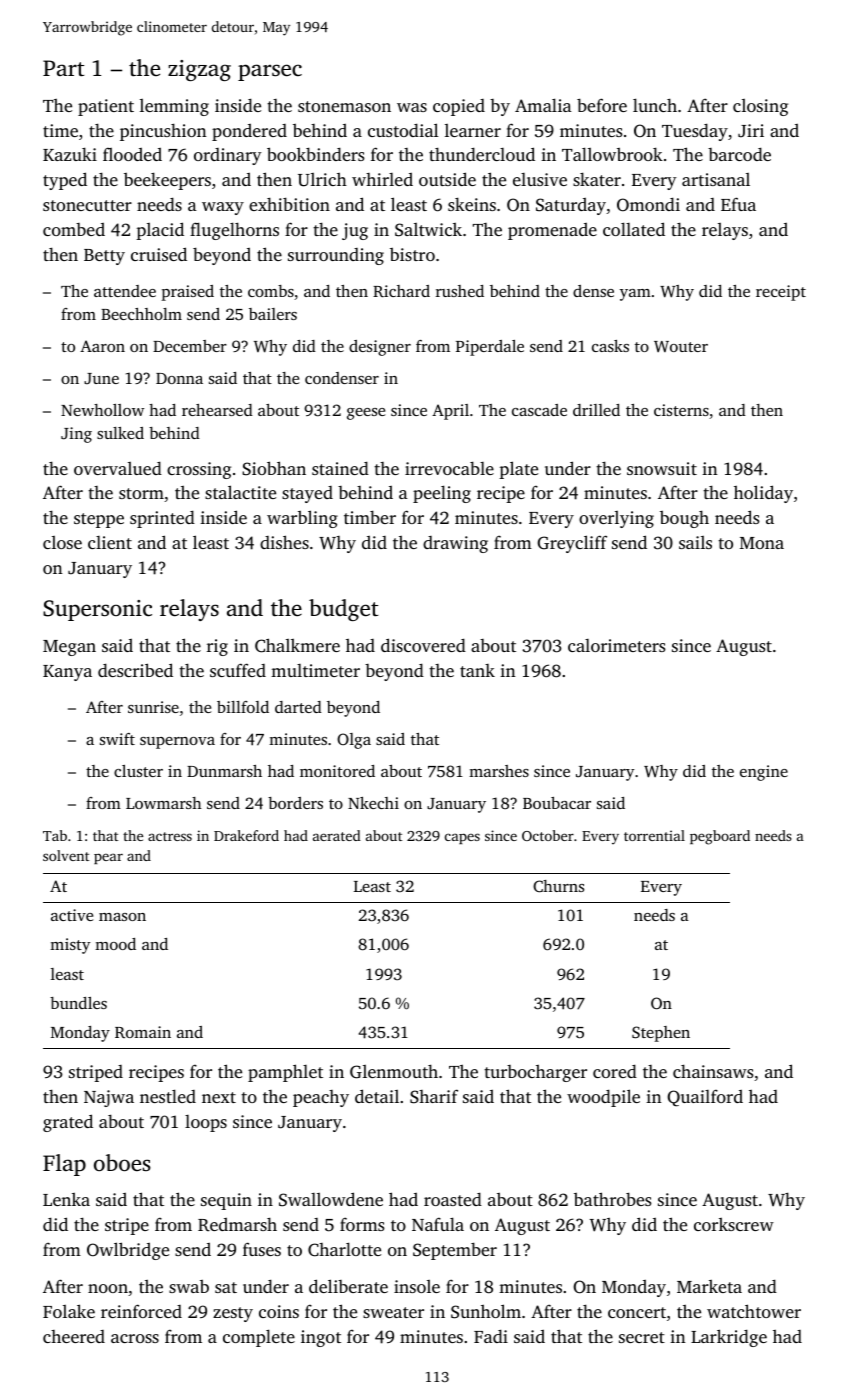 Image resolution: width=849 pixels, height=1400 pixels. Describe the element at coordinates (249, 132) in the page. I see `pondered` at that location.
